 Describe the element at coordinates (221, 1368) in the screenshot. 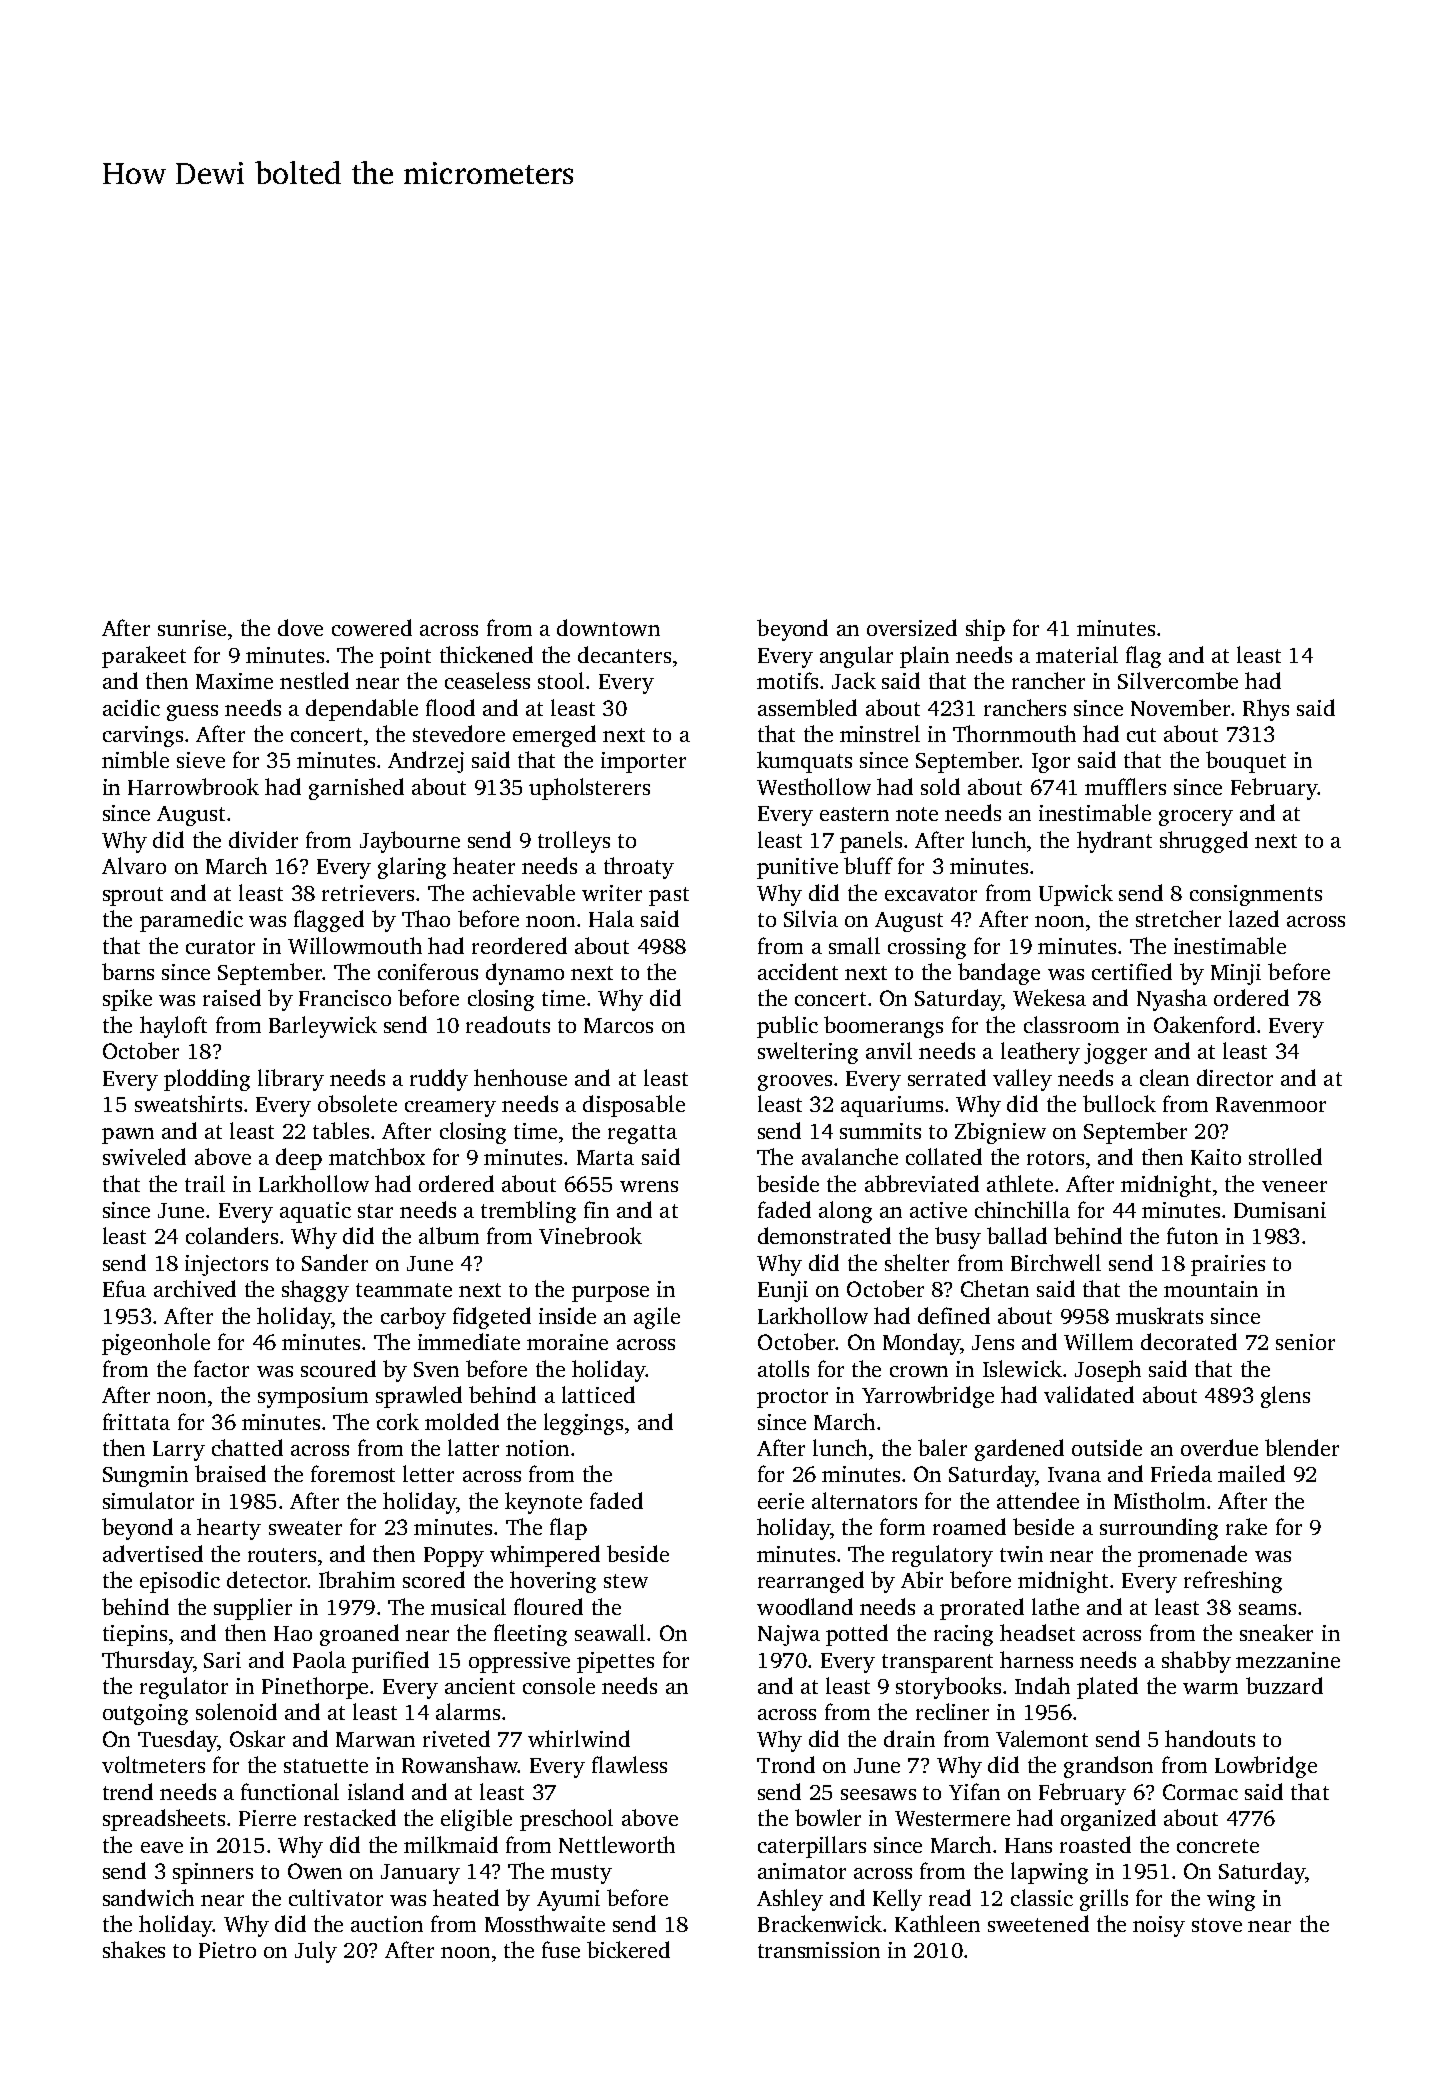

I see `factor` at that location.
